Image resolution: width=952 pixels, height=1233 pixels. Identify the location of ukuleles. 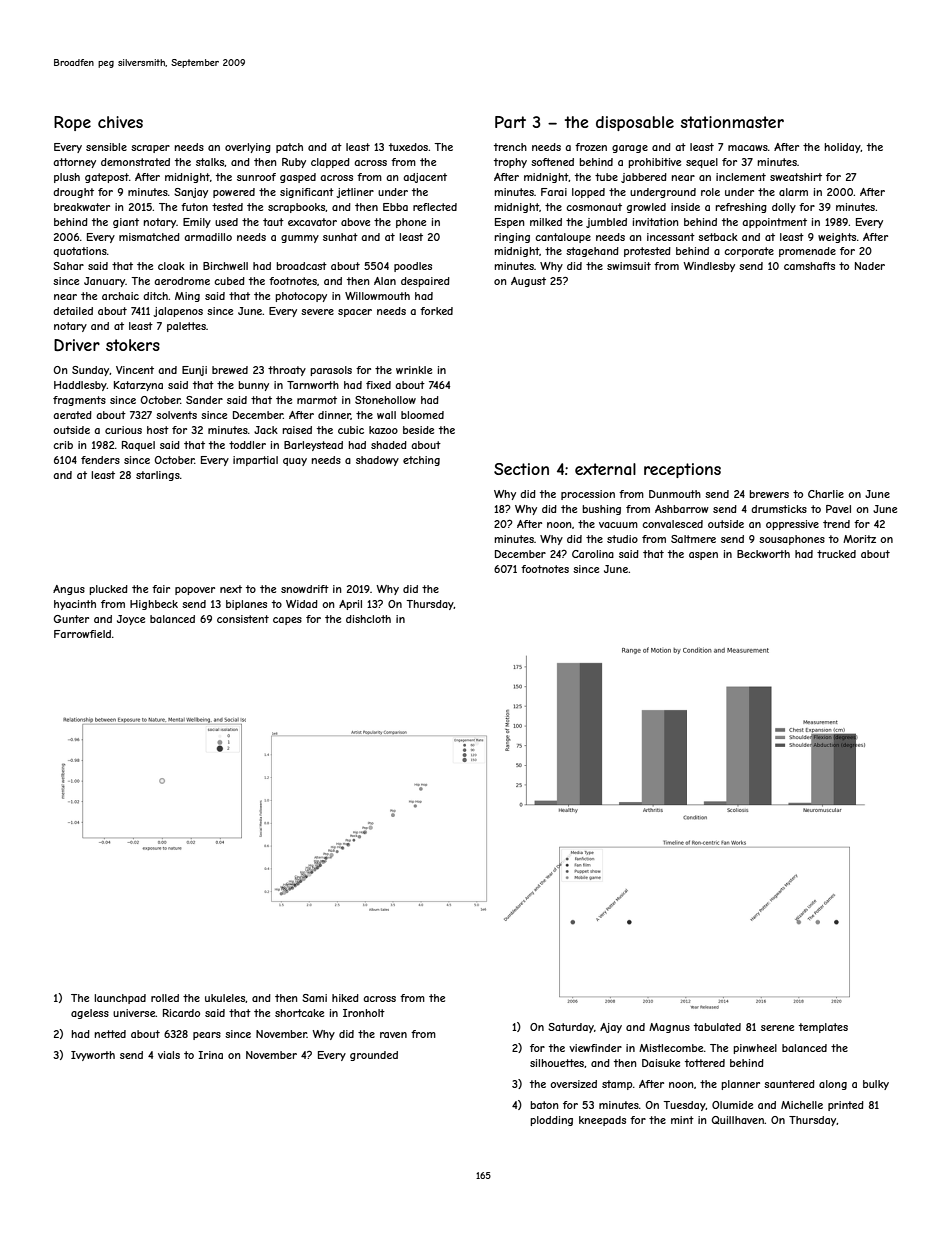
(225, 998).
